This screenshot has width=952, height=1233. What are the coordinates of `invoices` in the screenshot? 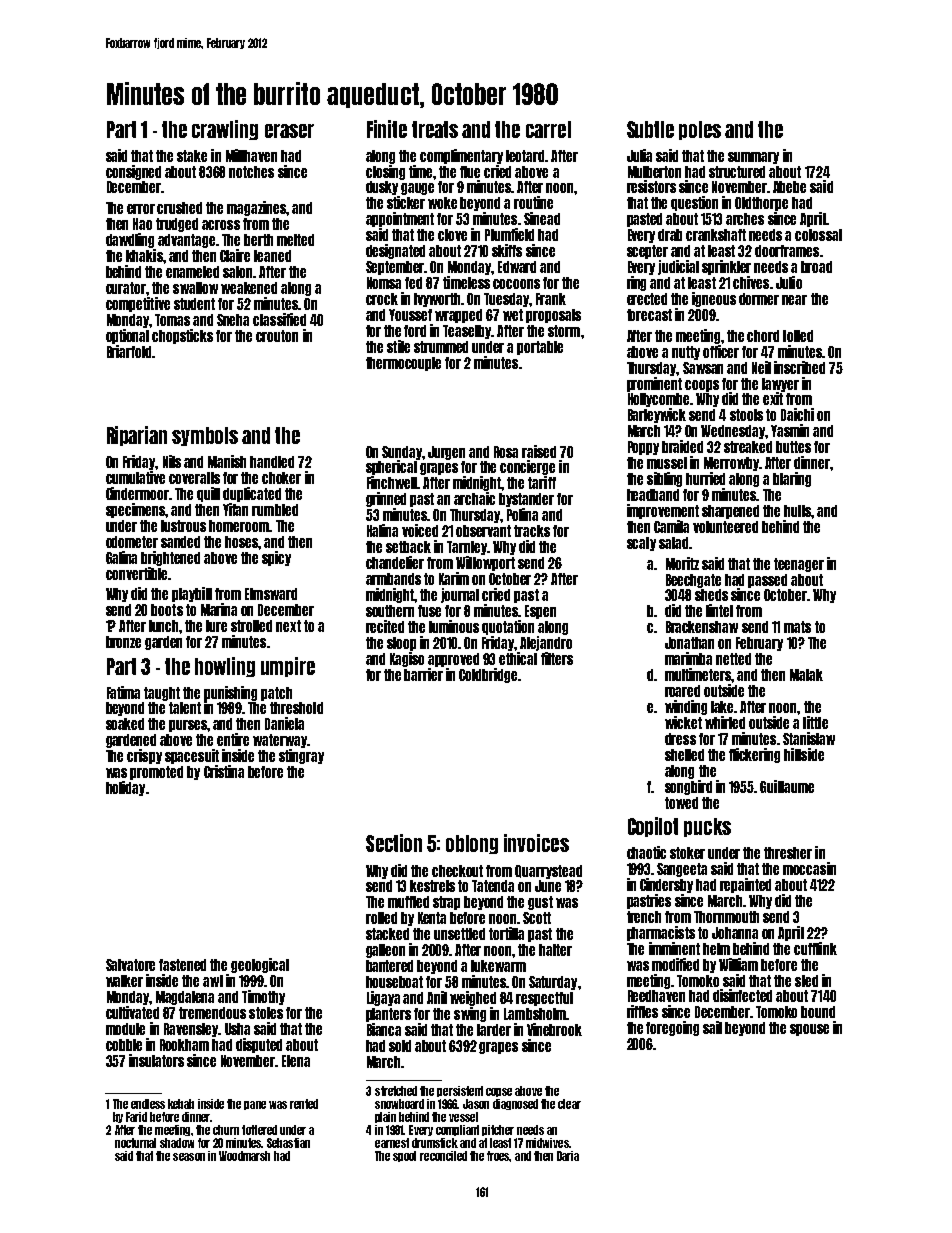 It's located at (536, 843).
